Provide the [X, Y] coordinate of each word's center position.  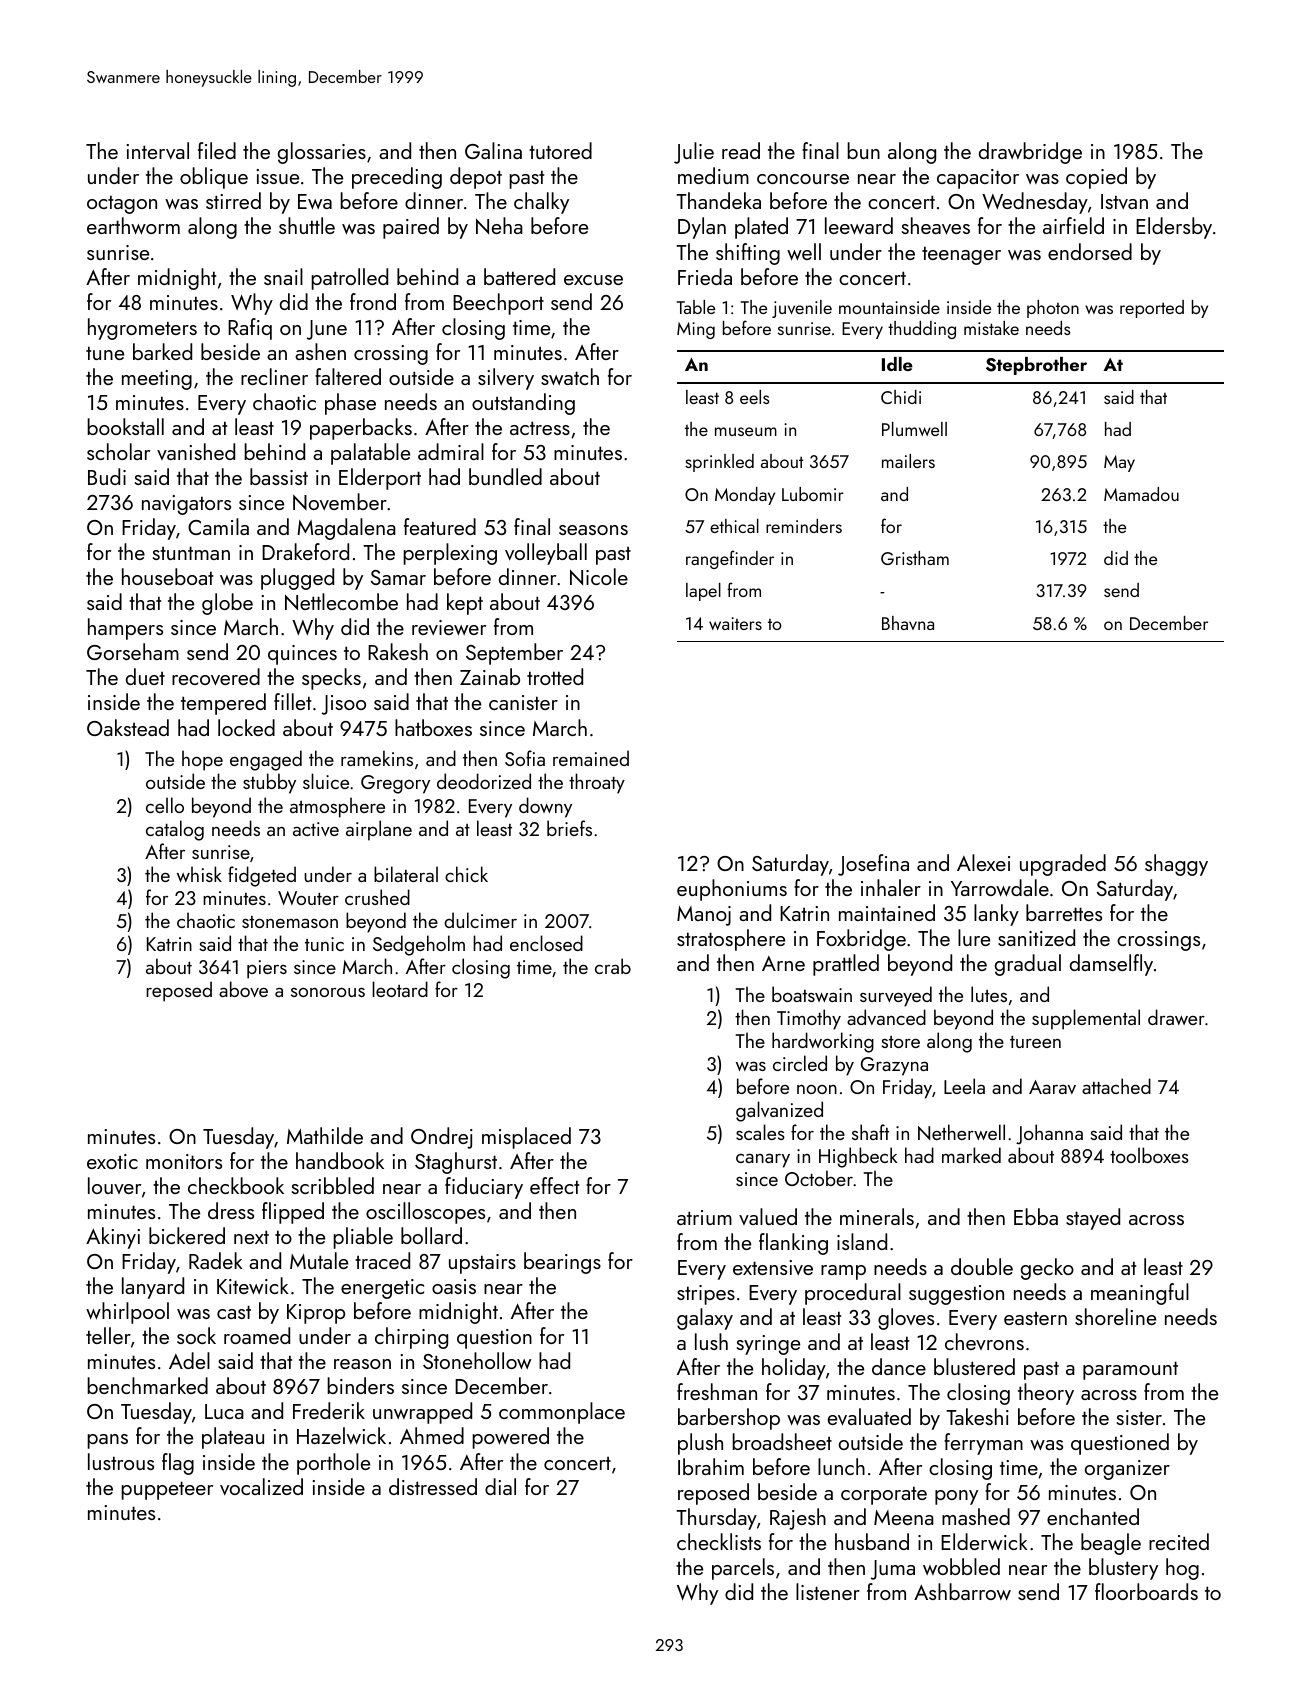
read [741, 150]
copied [1096, 178]
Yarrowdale [1000, 887]
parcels [743, 1569]
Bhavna [908, 623]
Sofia [525, 758]
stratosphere [731, 940]
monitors [184, 1161]
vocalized [261, 1486]
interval [157, 150]
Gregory [395, 784]
